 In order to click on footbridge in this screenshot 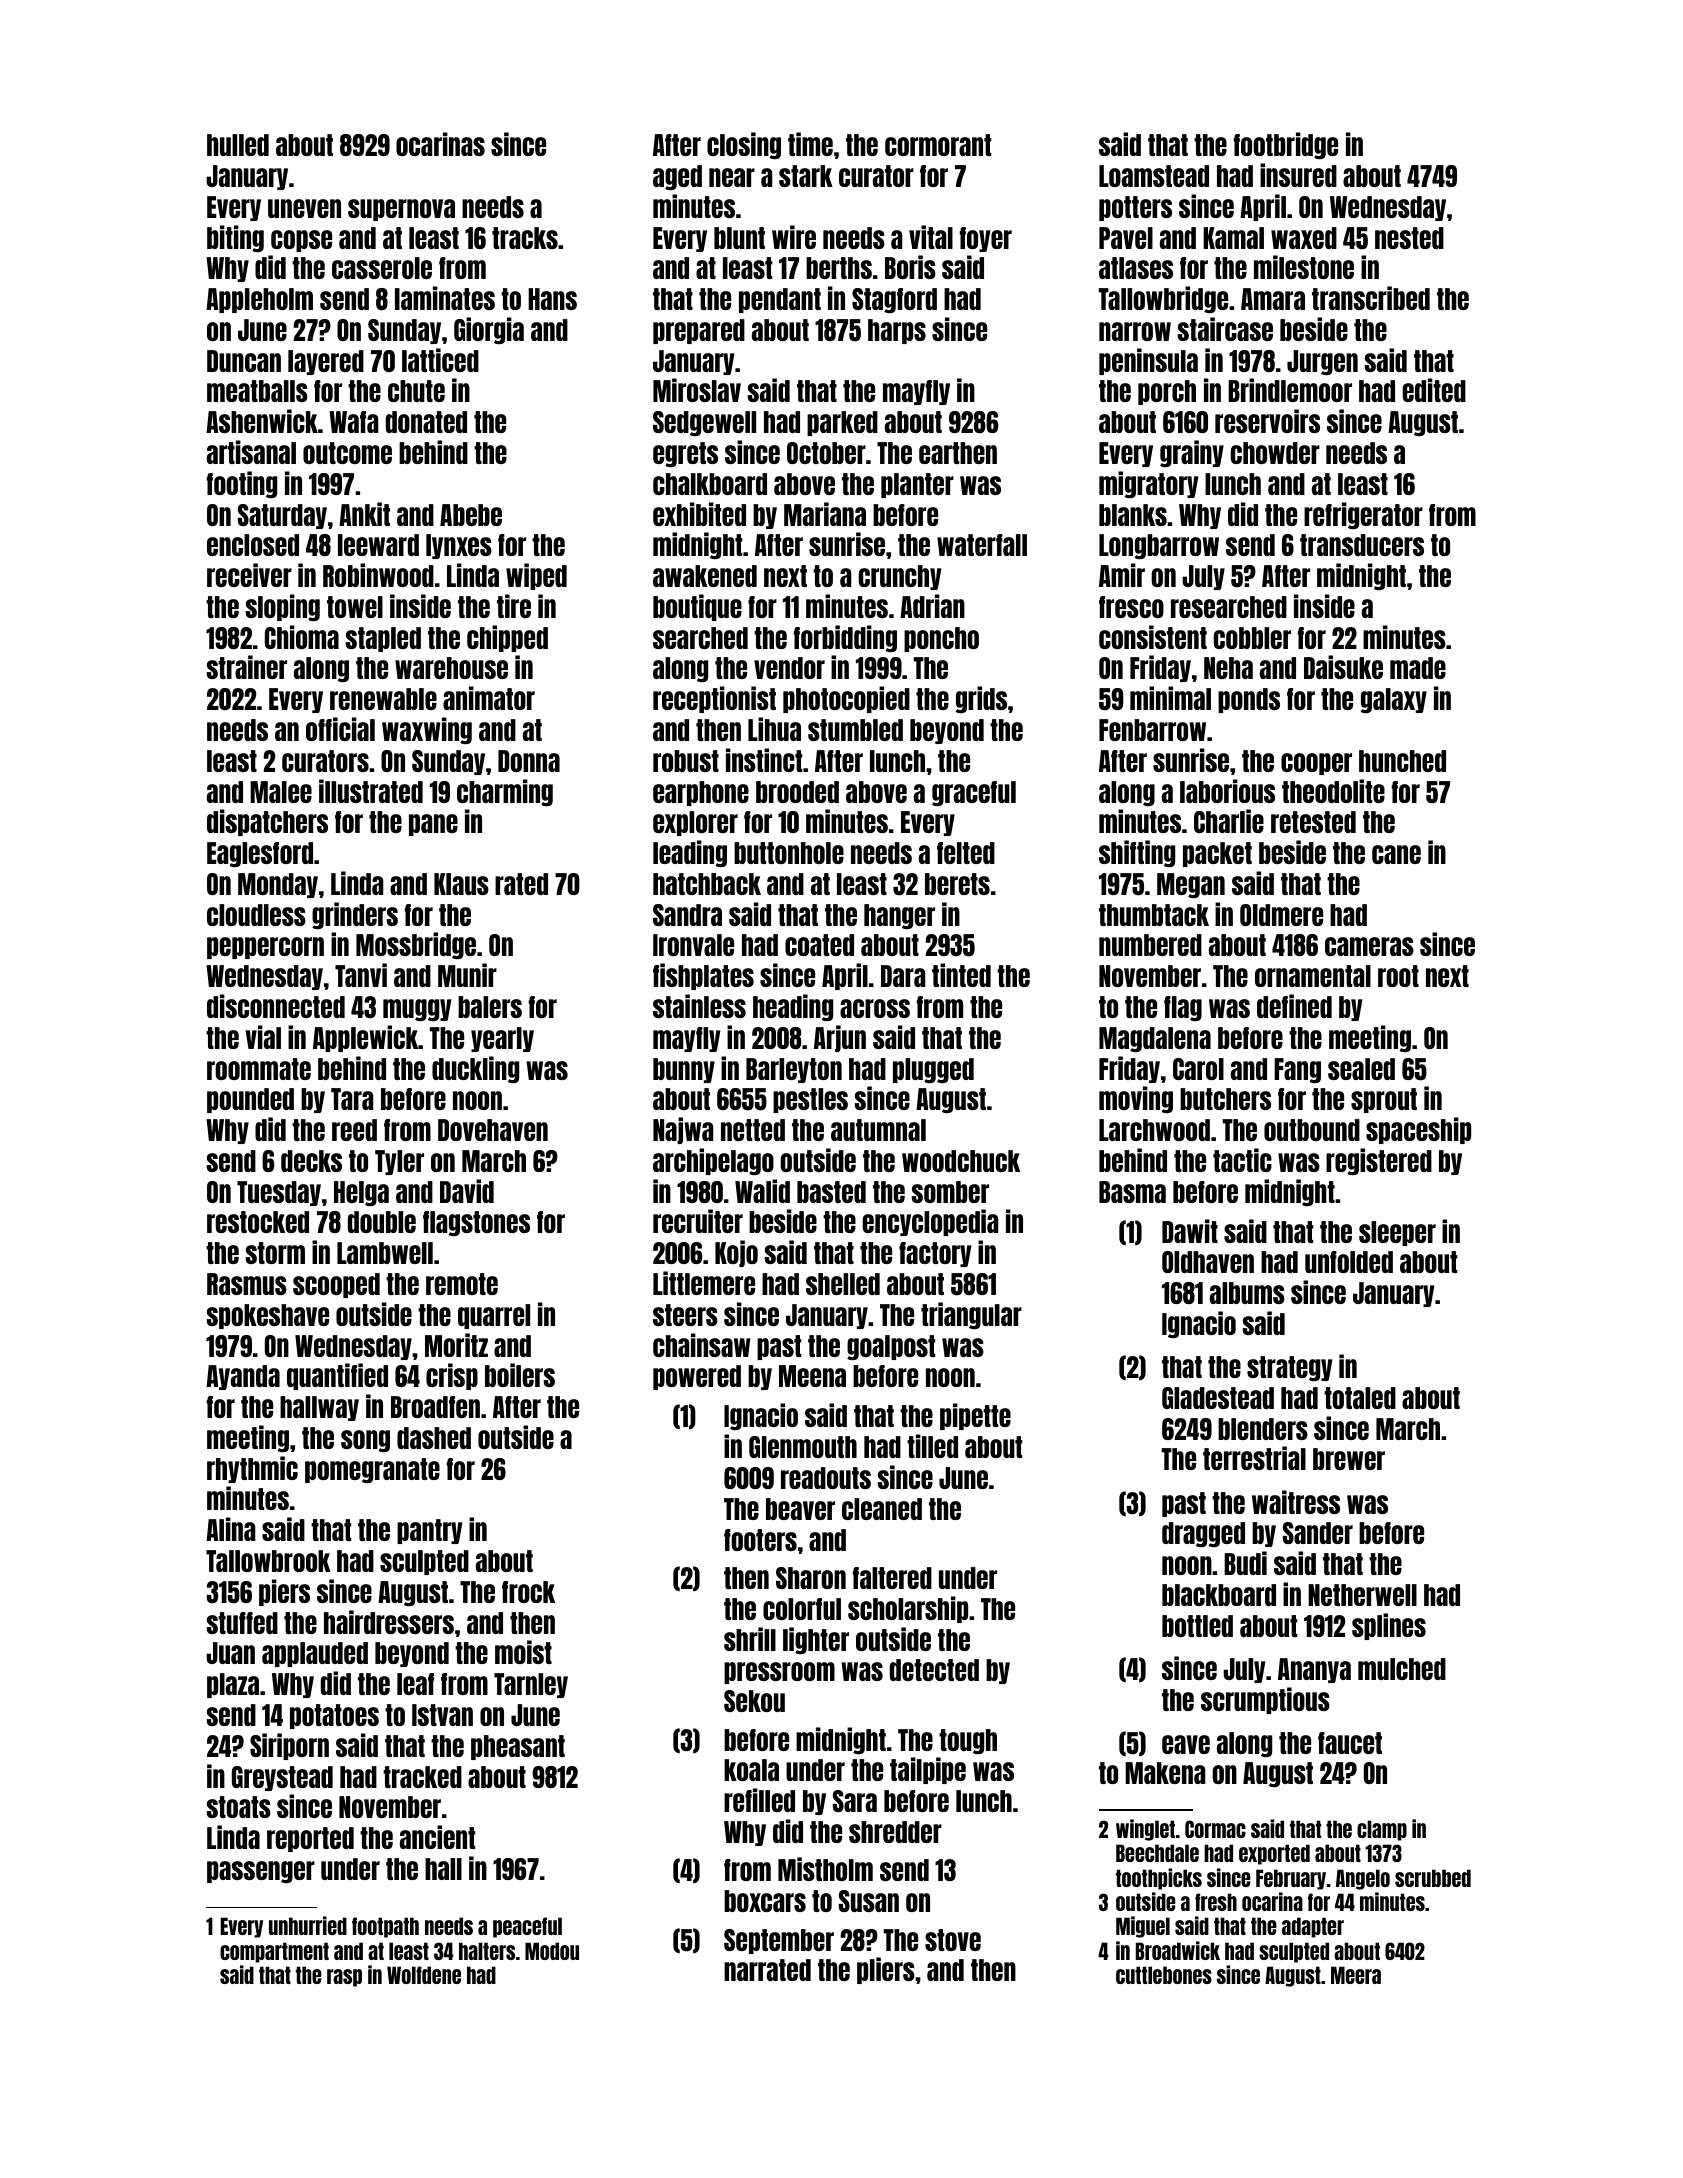, I will do `click(1285, 145)`.
